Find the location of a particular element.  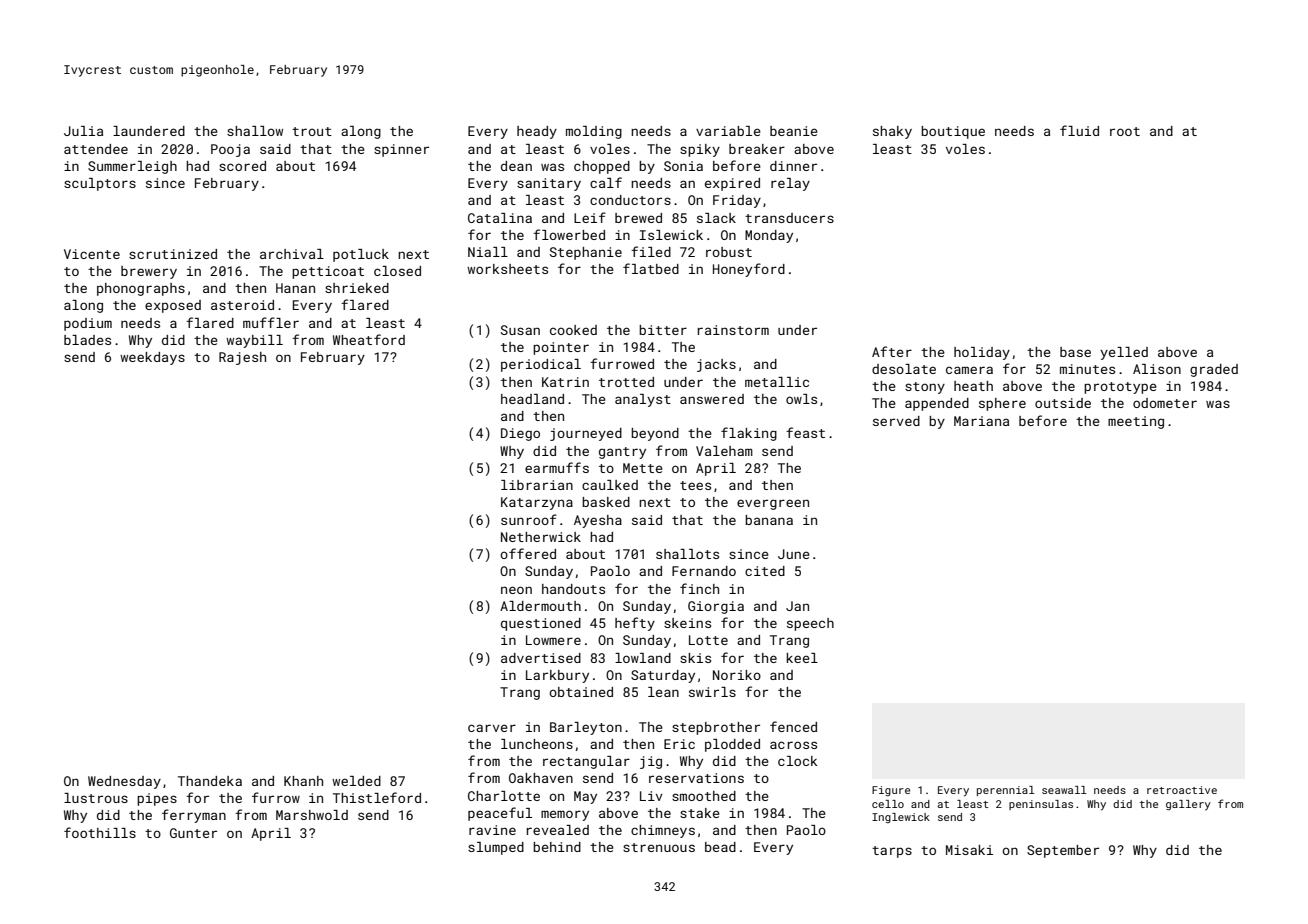

Julia is located at coordinates (83, 131).
